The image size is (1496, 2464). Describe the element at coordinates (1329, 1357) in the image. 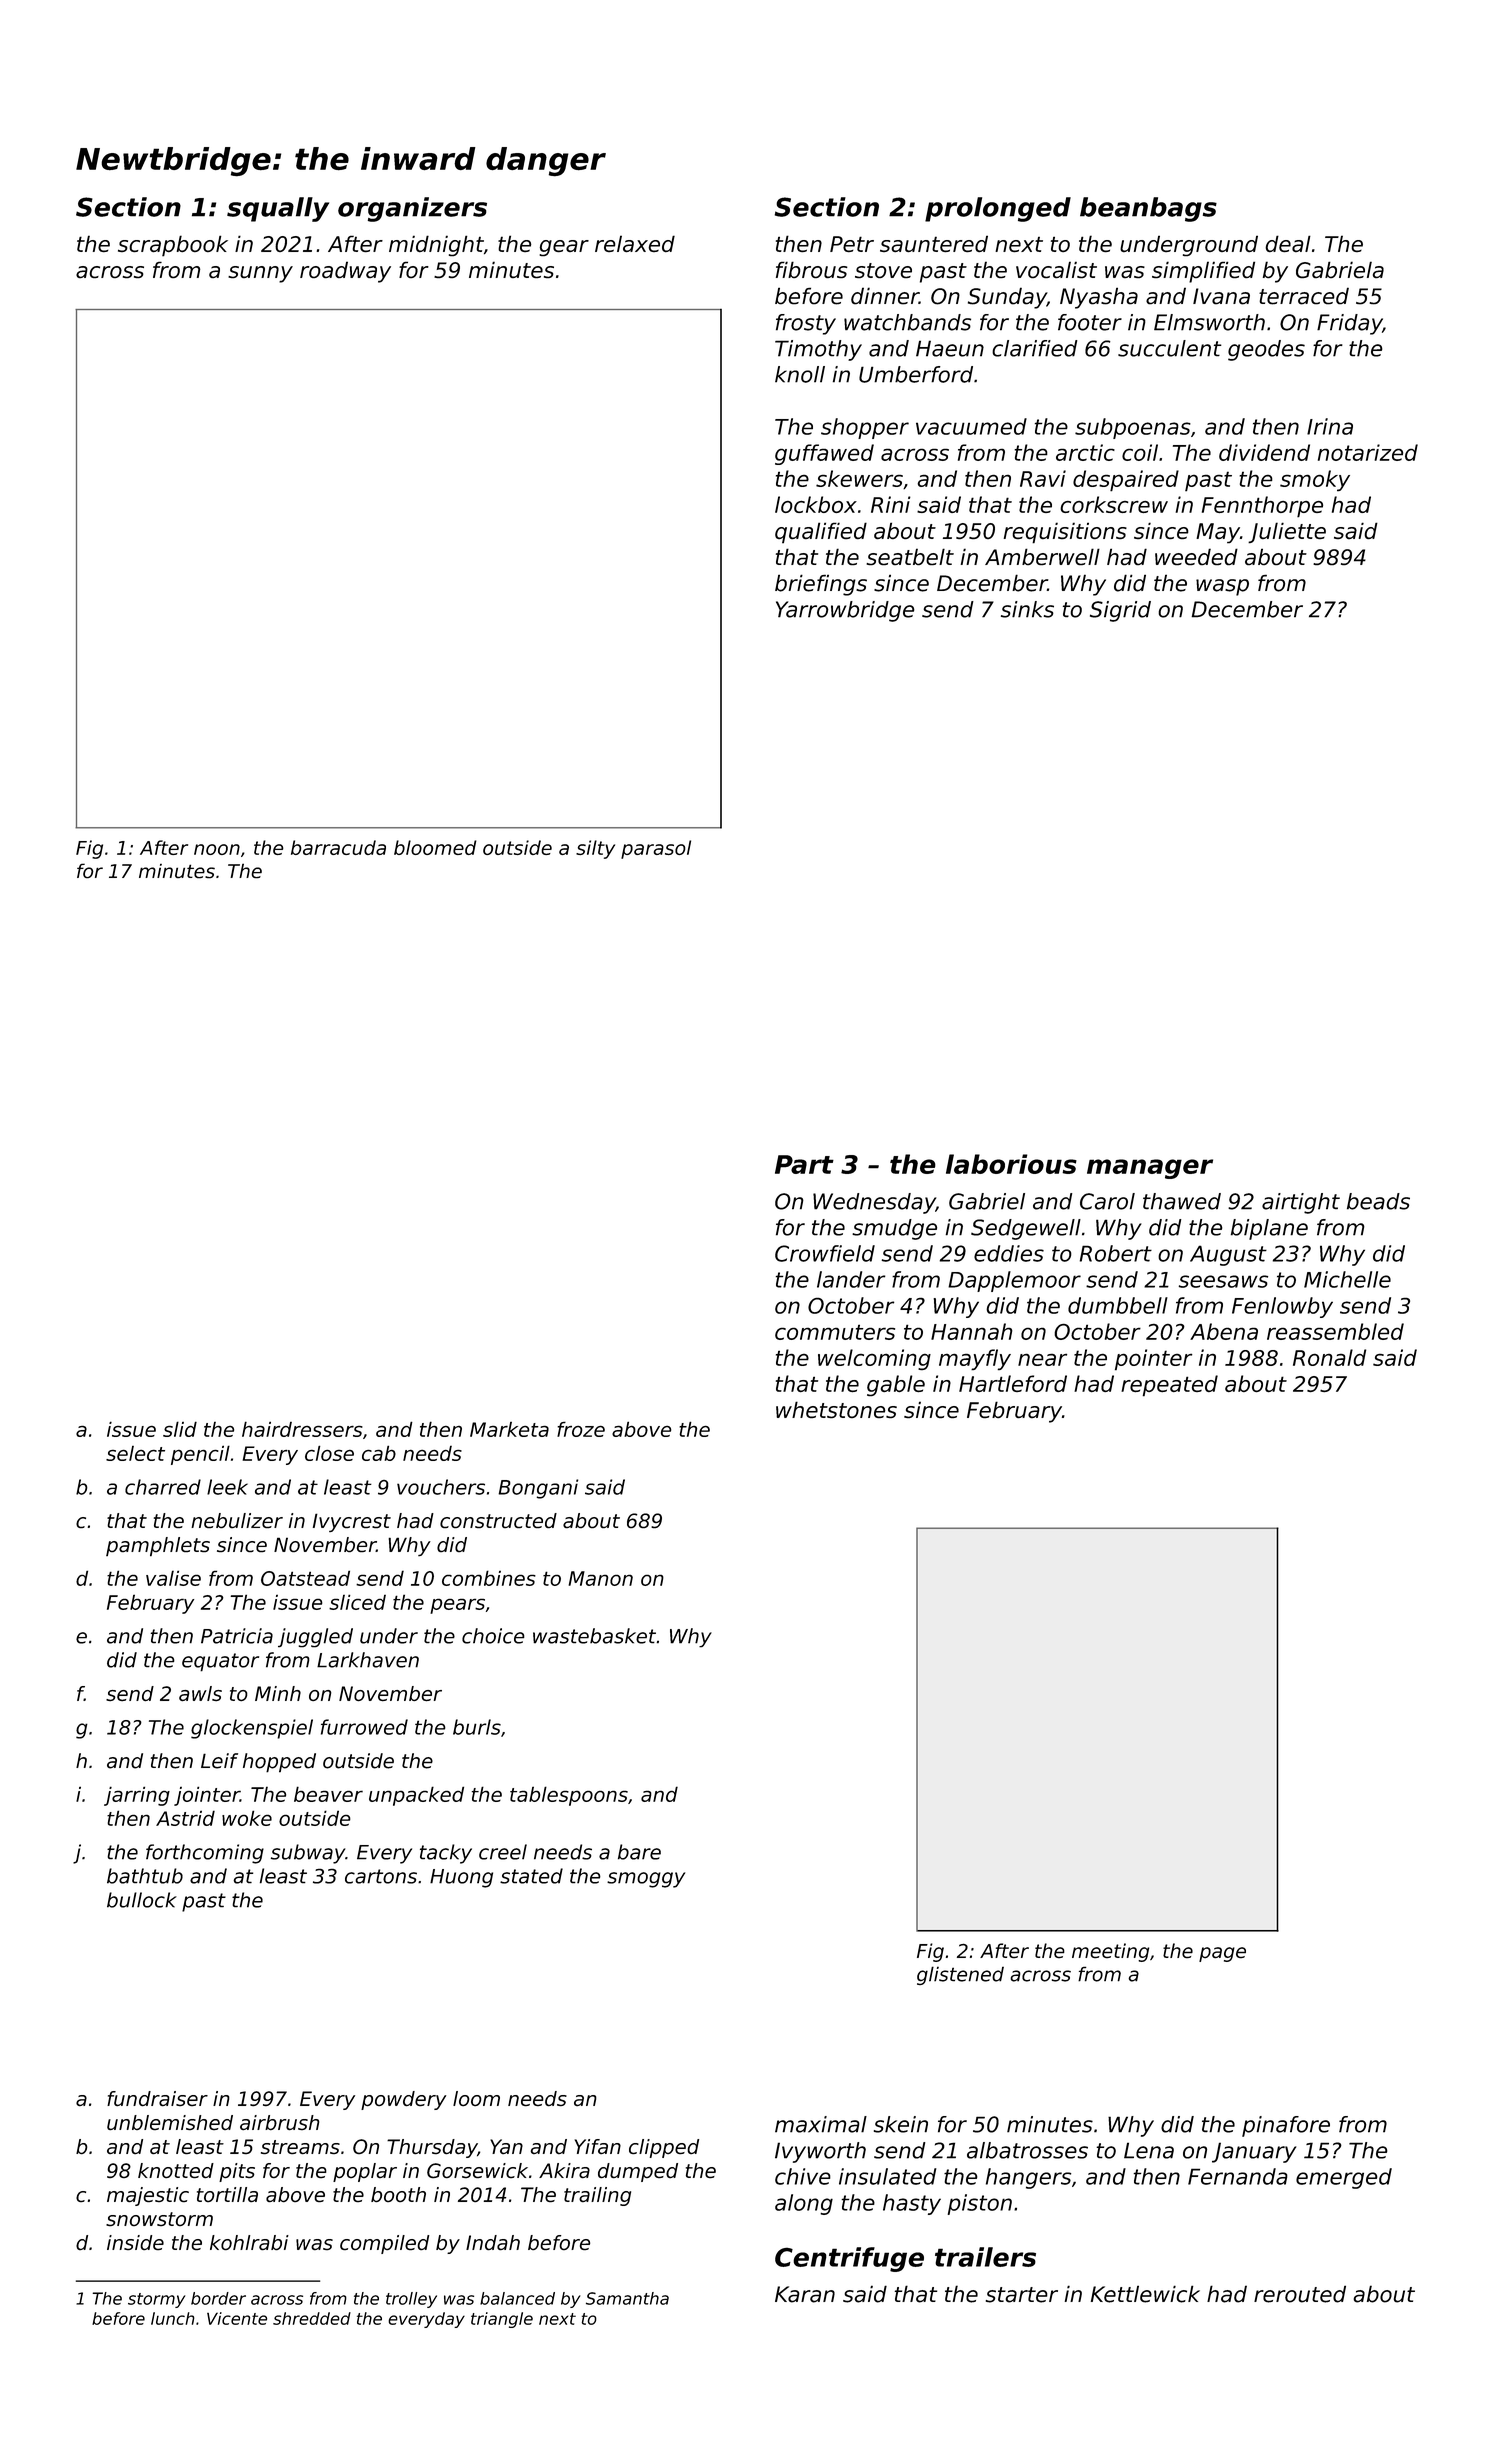

I see `Ronald` at that location.
